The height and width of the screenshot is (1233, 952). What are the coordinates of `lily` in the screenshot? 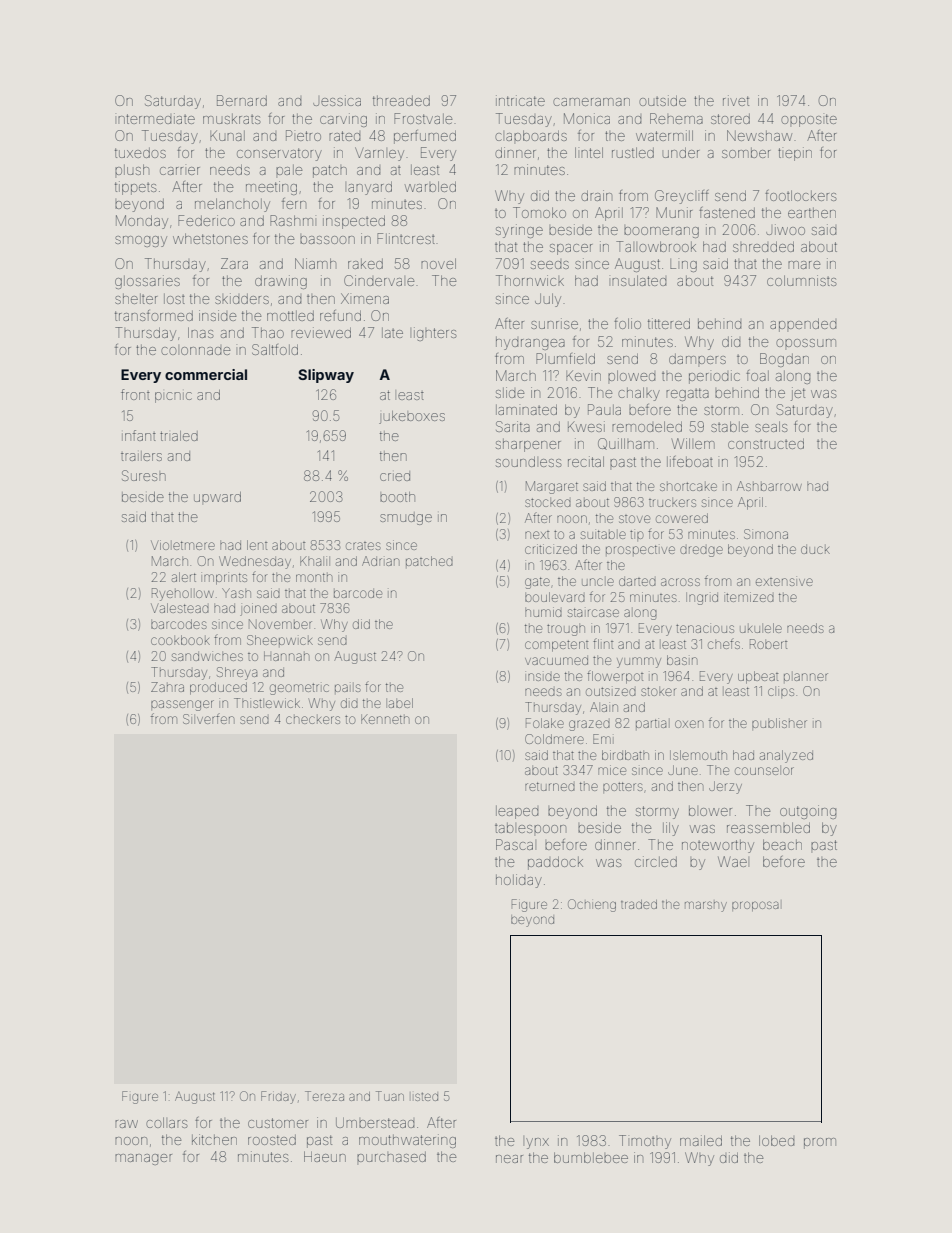 It's located at (671, 829).
